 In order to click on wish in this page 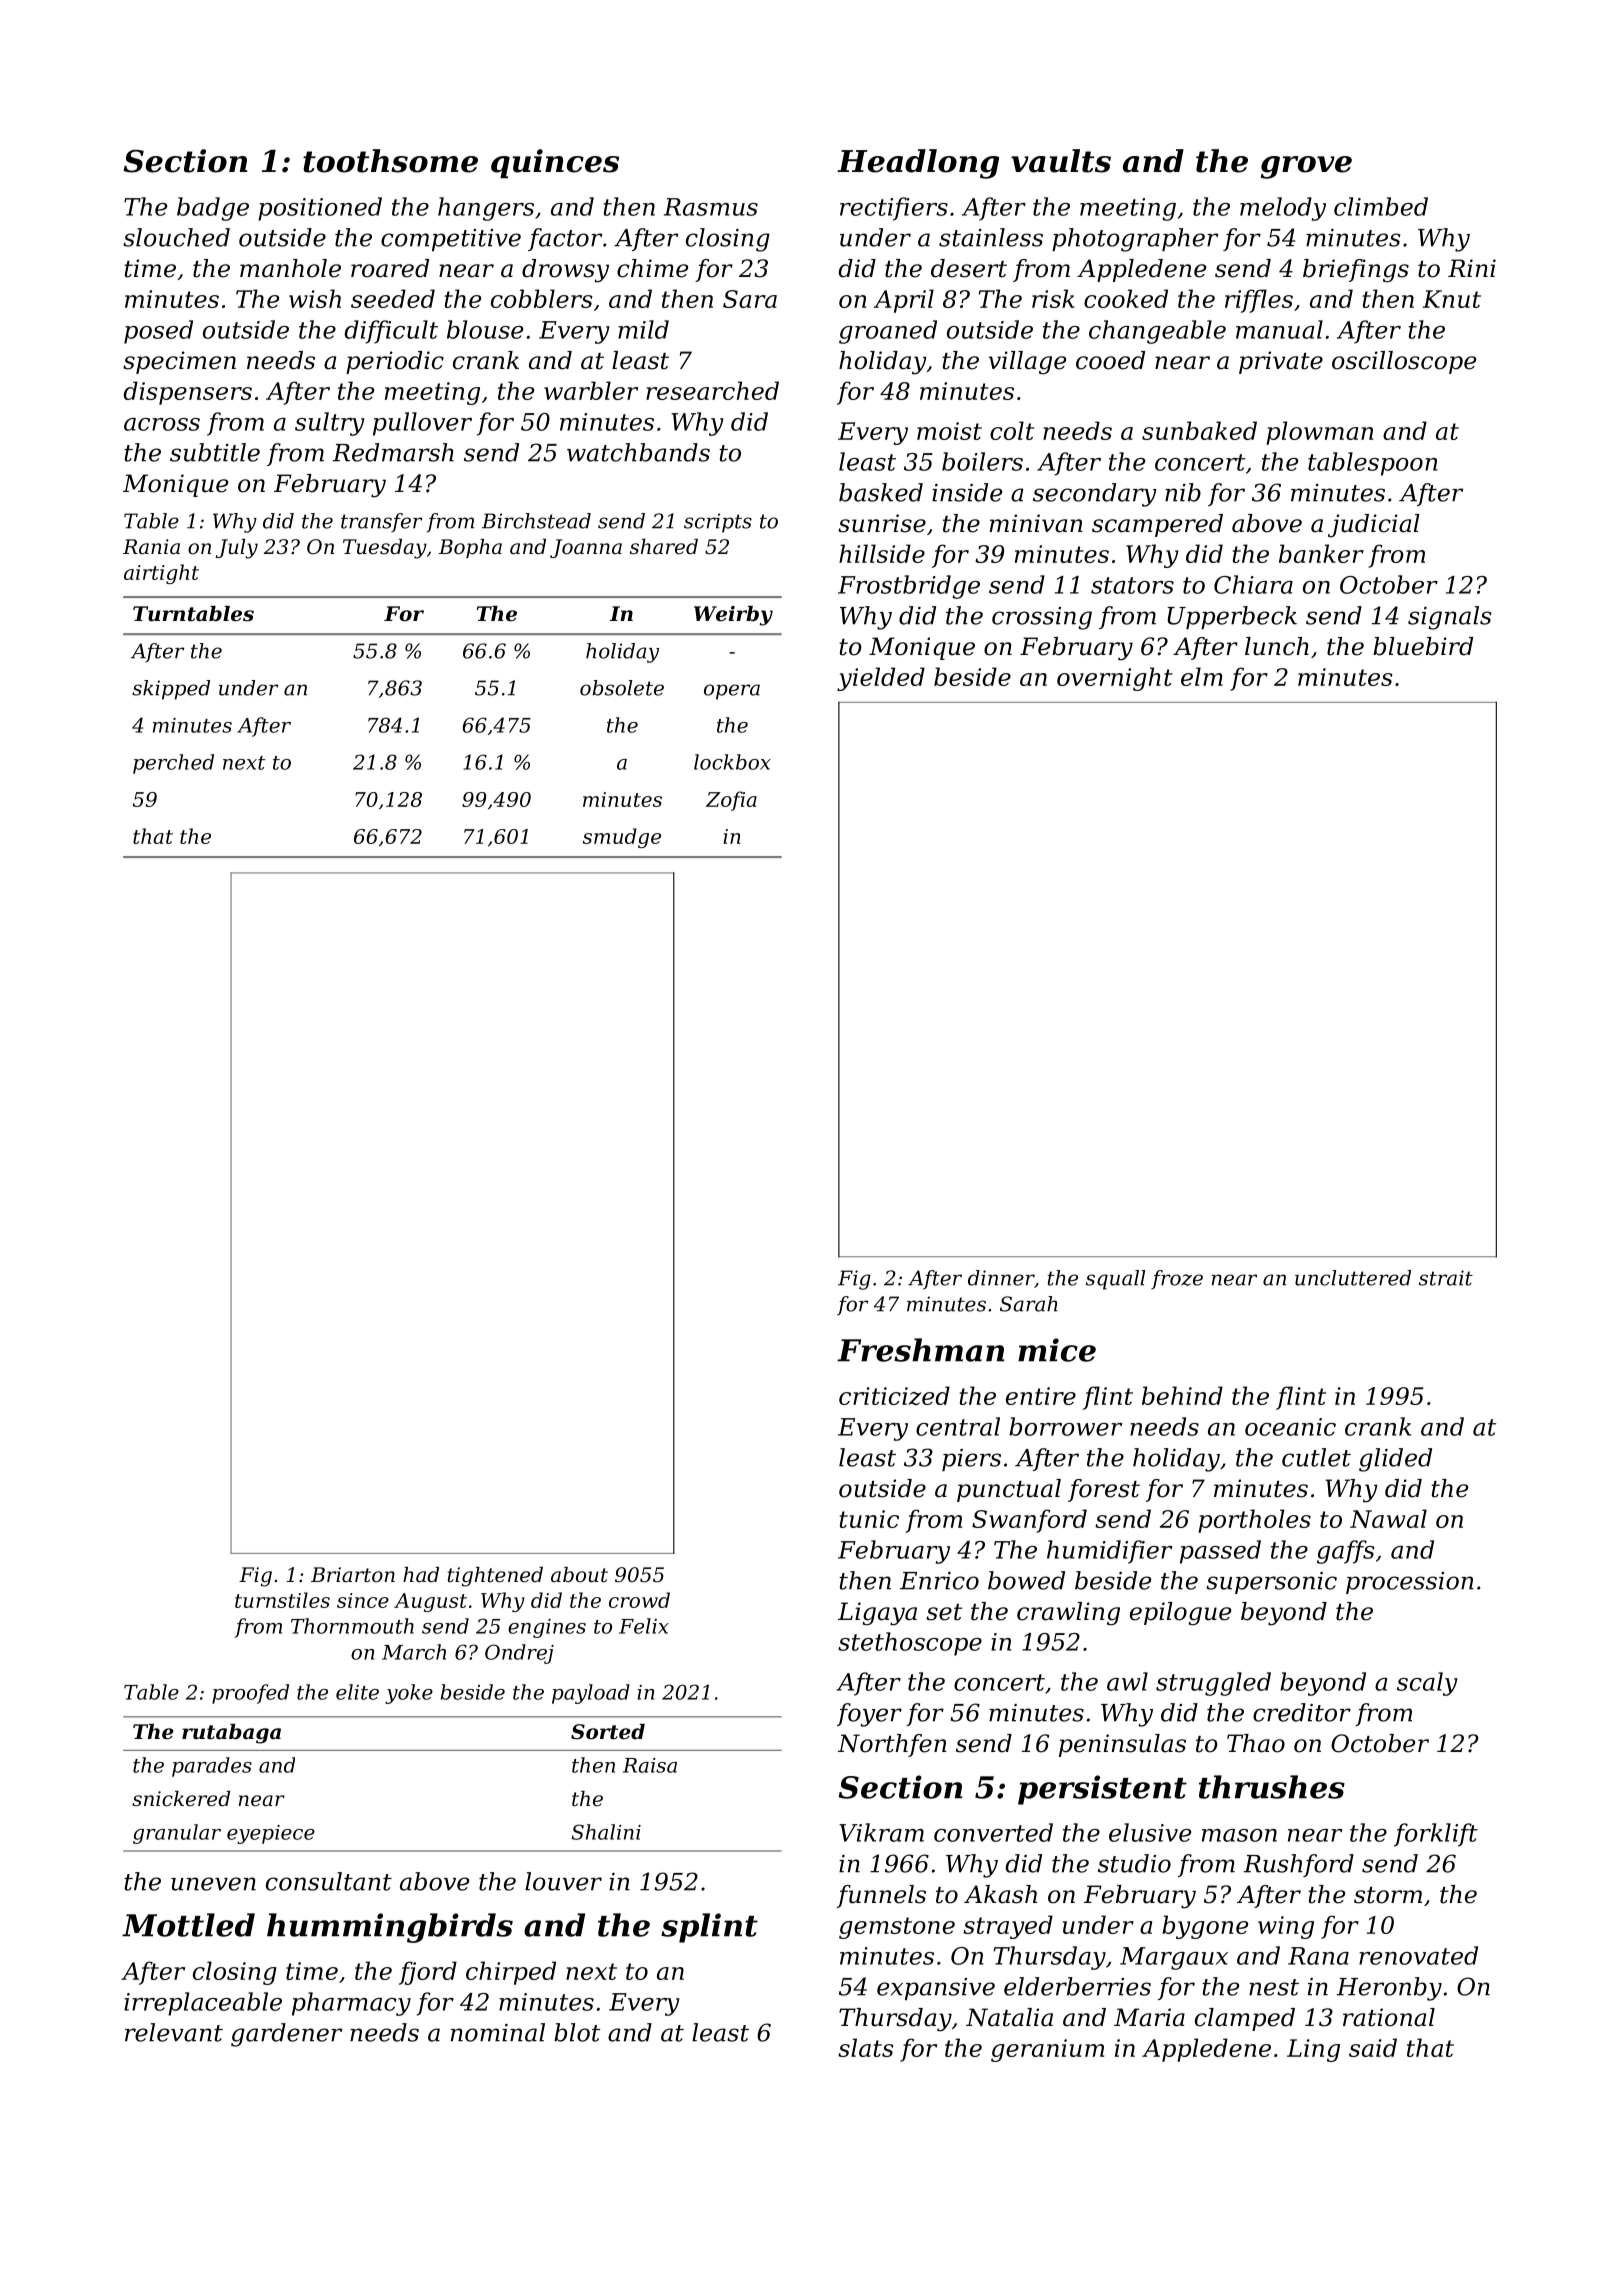, I will do `click(315, 298)`.
